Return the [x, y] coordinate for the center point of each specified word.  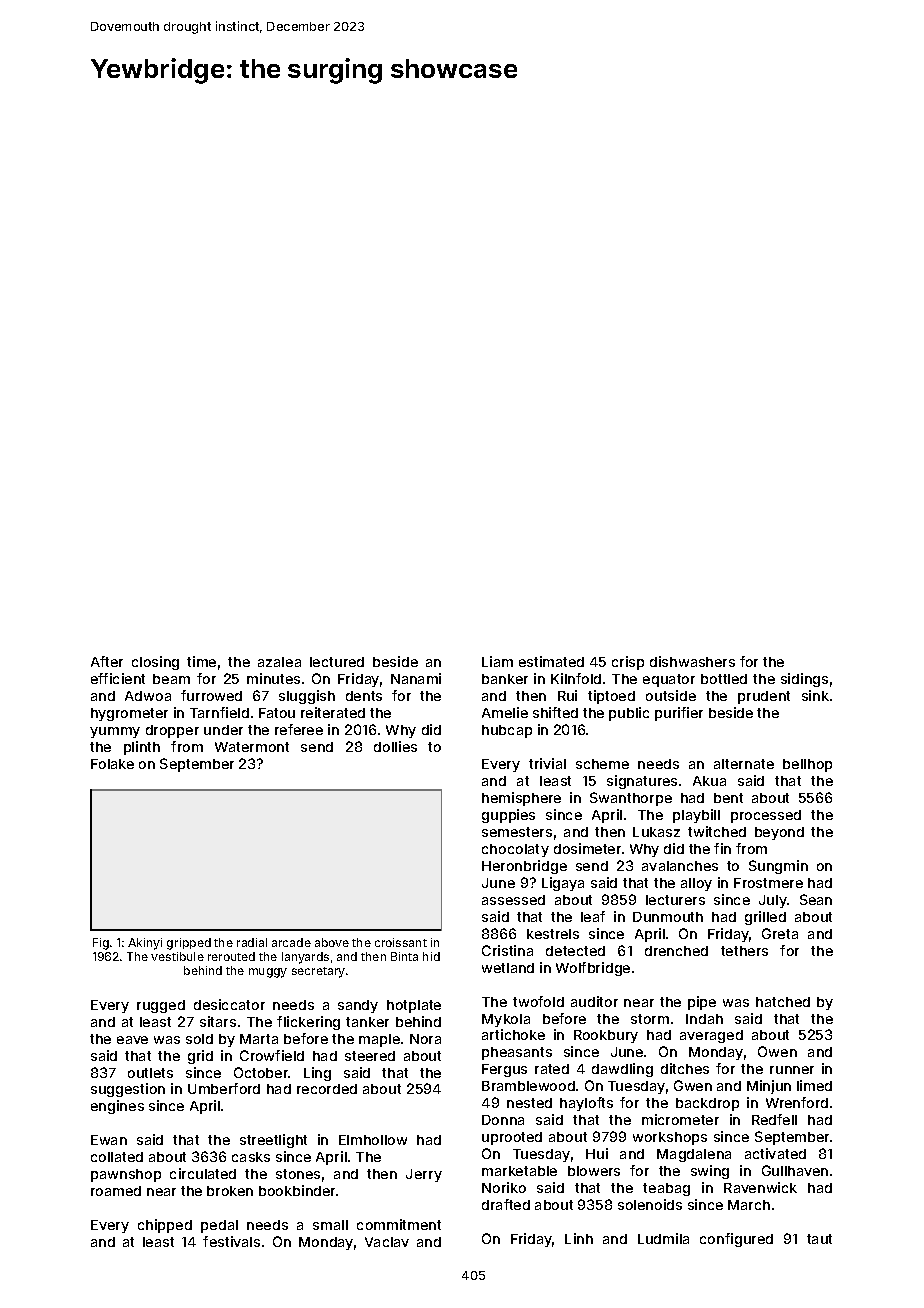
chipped [165, 1226]
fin [722, 848]
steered [370, 1056]
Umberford [224, 1088]
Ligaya [563, 884]
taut [819, 1239]
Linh [579, 1238]
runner [792, 1070]
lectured [337, 662]
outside [671, 695]
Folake [112, 764]
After [107, 661]
